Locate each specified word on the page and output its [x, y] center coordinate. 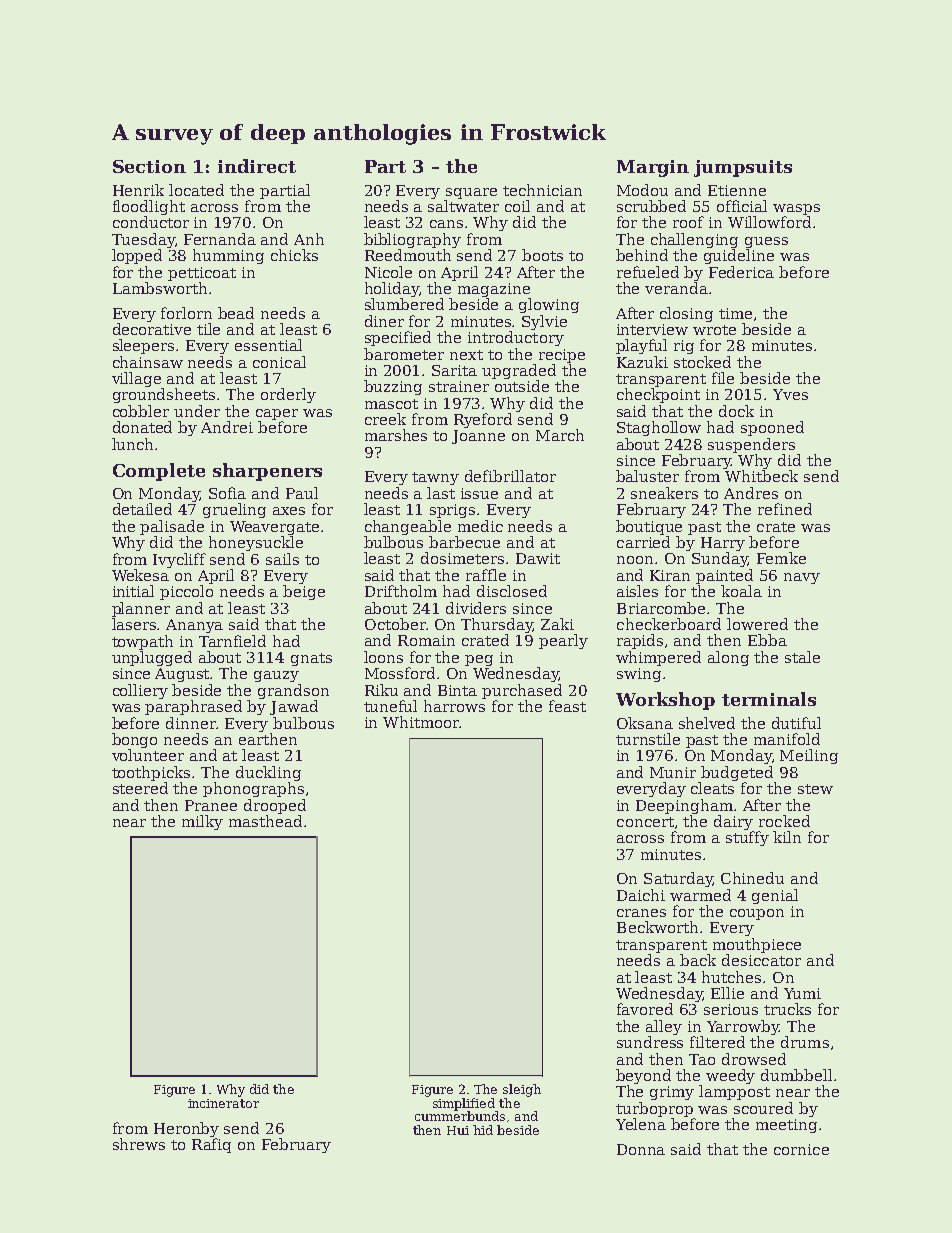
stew [815, 789]
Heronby [186, 1129]
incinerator [223, 1103]
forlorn [186, 313]
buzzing [393, 387]
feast [567, 706]
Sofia [227, 493]
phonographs [253, 789]
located [196, 190]
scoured [763, 1108]
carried [643, 542]
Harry [723, 544]
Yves [790, 394]
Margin [653, 168]
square [471, 193]
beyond [643, 1076]
